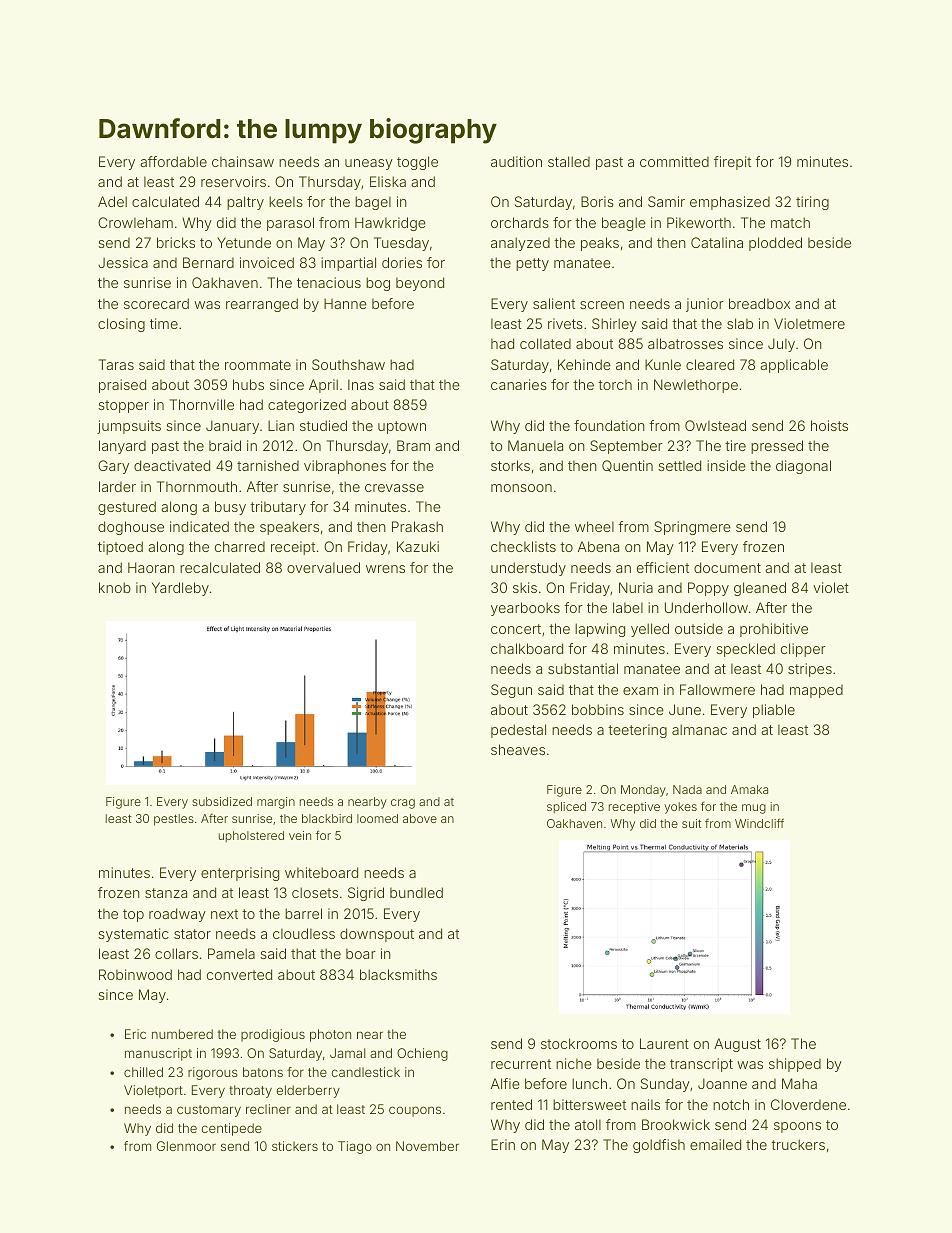 This screenshot has height=1233, width=952. What do you see at coordinates (732, 163) in the screenshot?
I see `firepit` at bounding box center [732, 163].
